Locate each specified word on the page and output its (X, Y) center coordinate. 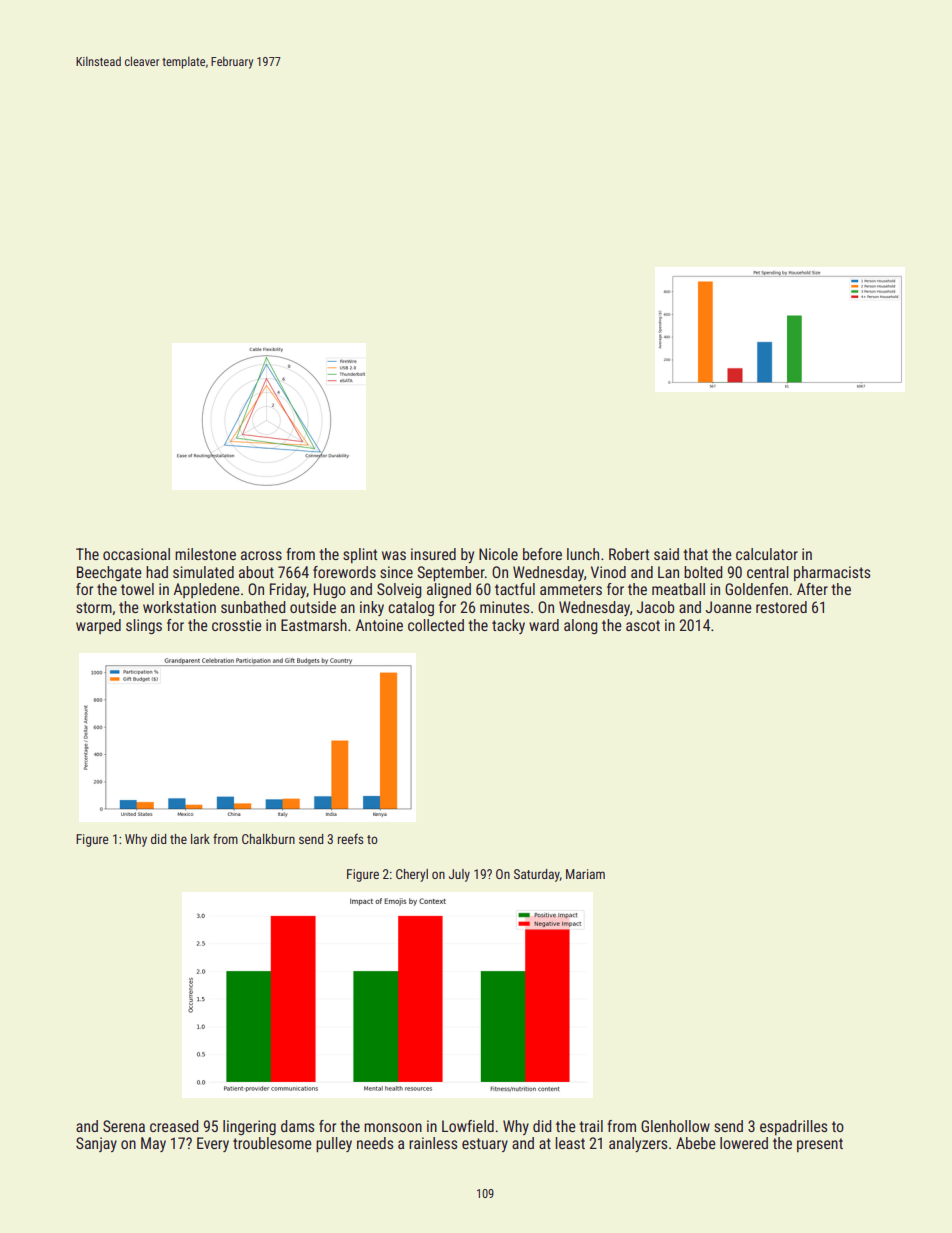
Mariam (585, 874)
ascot (643, 625)
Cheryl (412, 875)
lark (200, 839)
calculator (767, 554)
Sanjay (96, 1144)
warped (98, 626)
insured (433, 554)
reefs (351, 838)
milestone (205, 554)
